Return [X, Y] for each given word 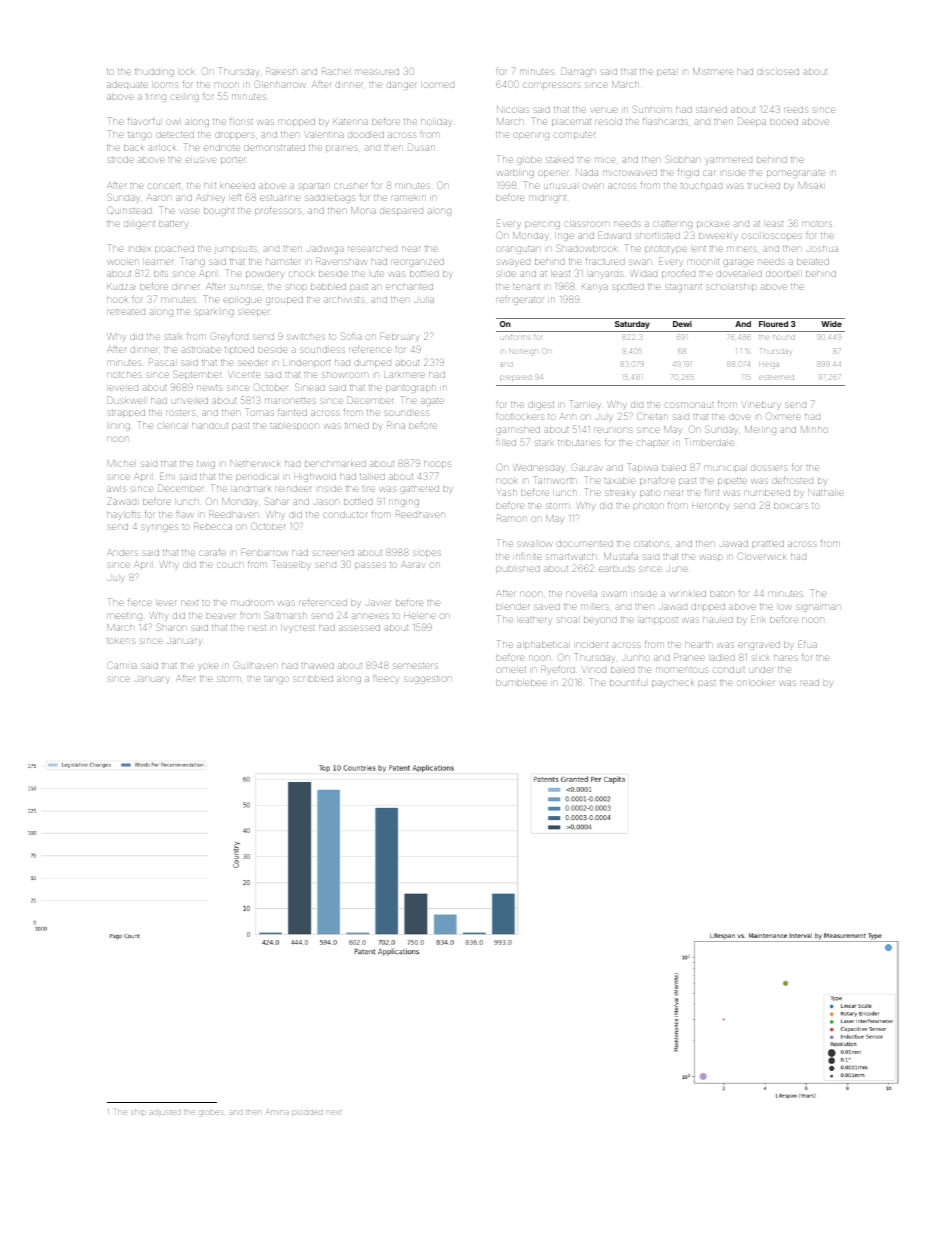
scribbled [313, 679]
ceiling [185, 98]
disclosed [778, 72]
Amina [277, 1112]
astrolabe [201, 350]
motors [817, 224]
